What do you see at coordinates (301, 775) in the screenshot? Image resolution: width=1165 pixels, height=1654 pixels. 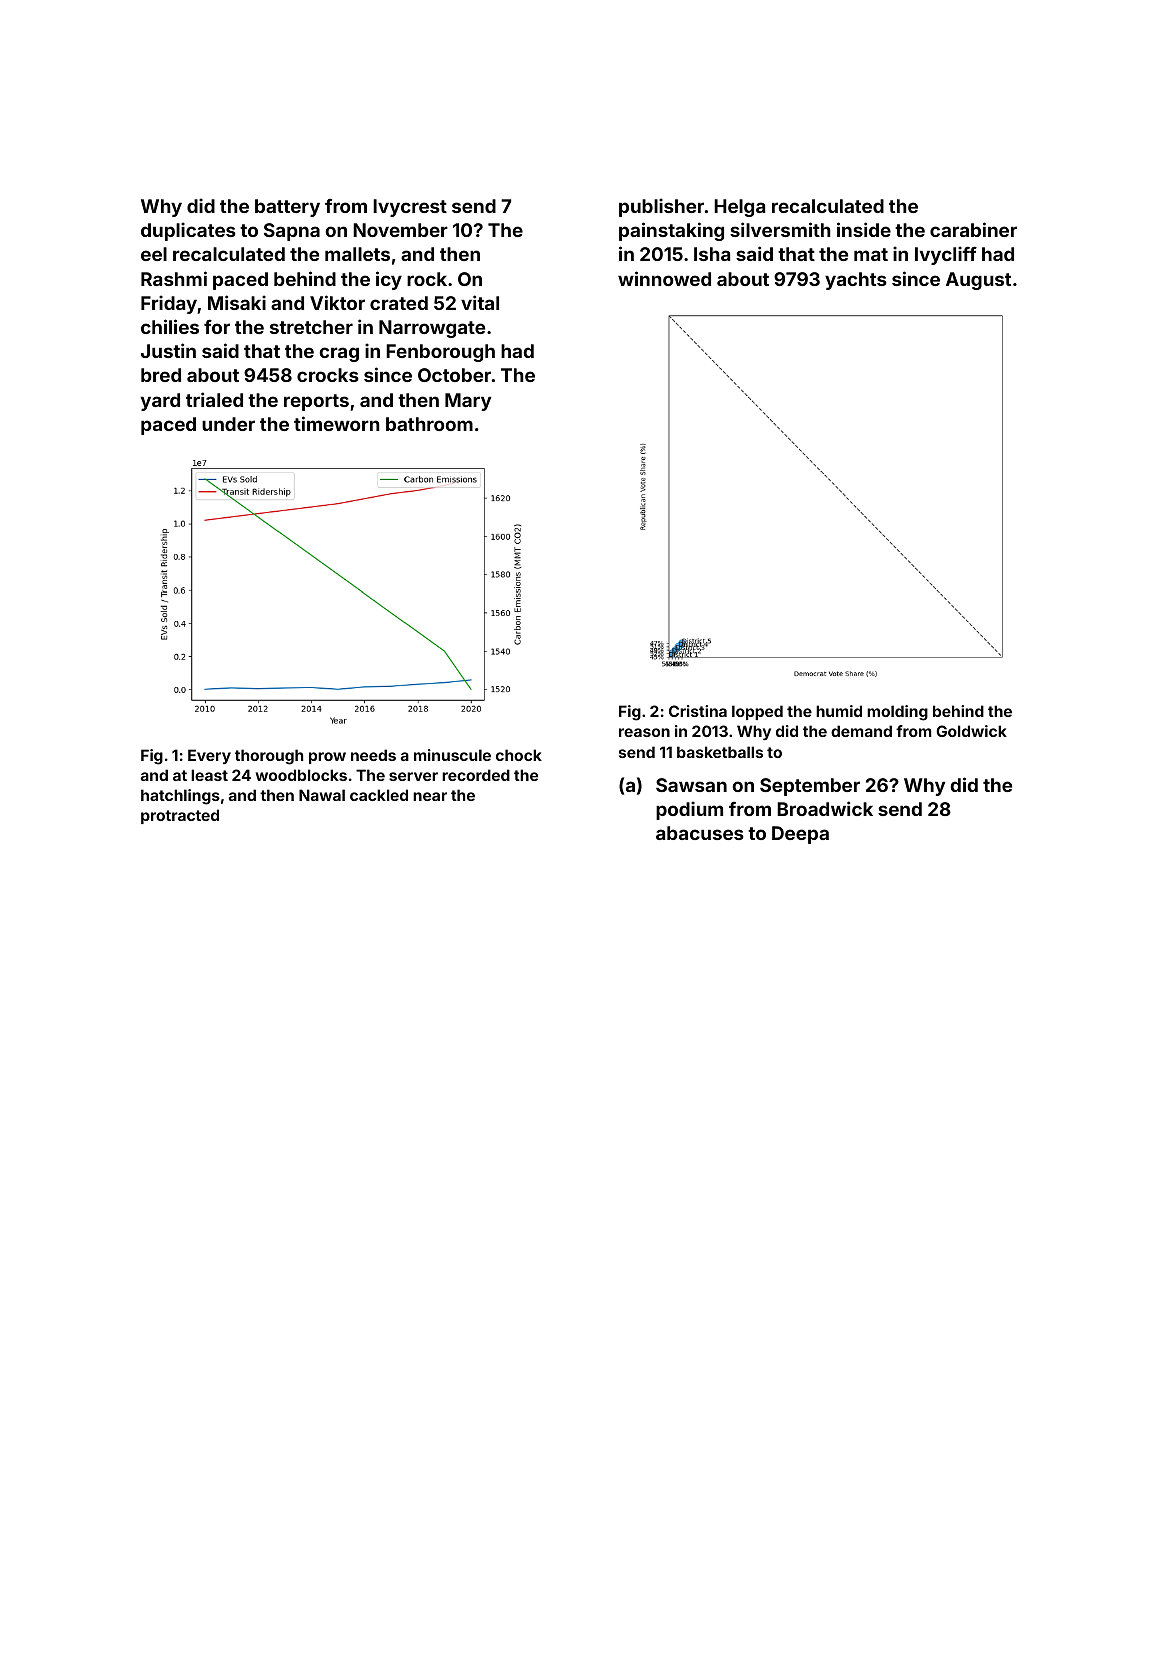 I see `woodblocks` at bounding box center [301, 775].
